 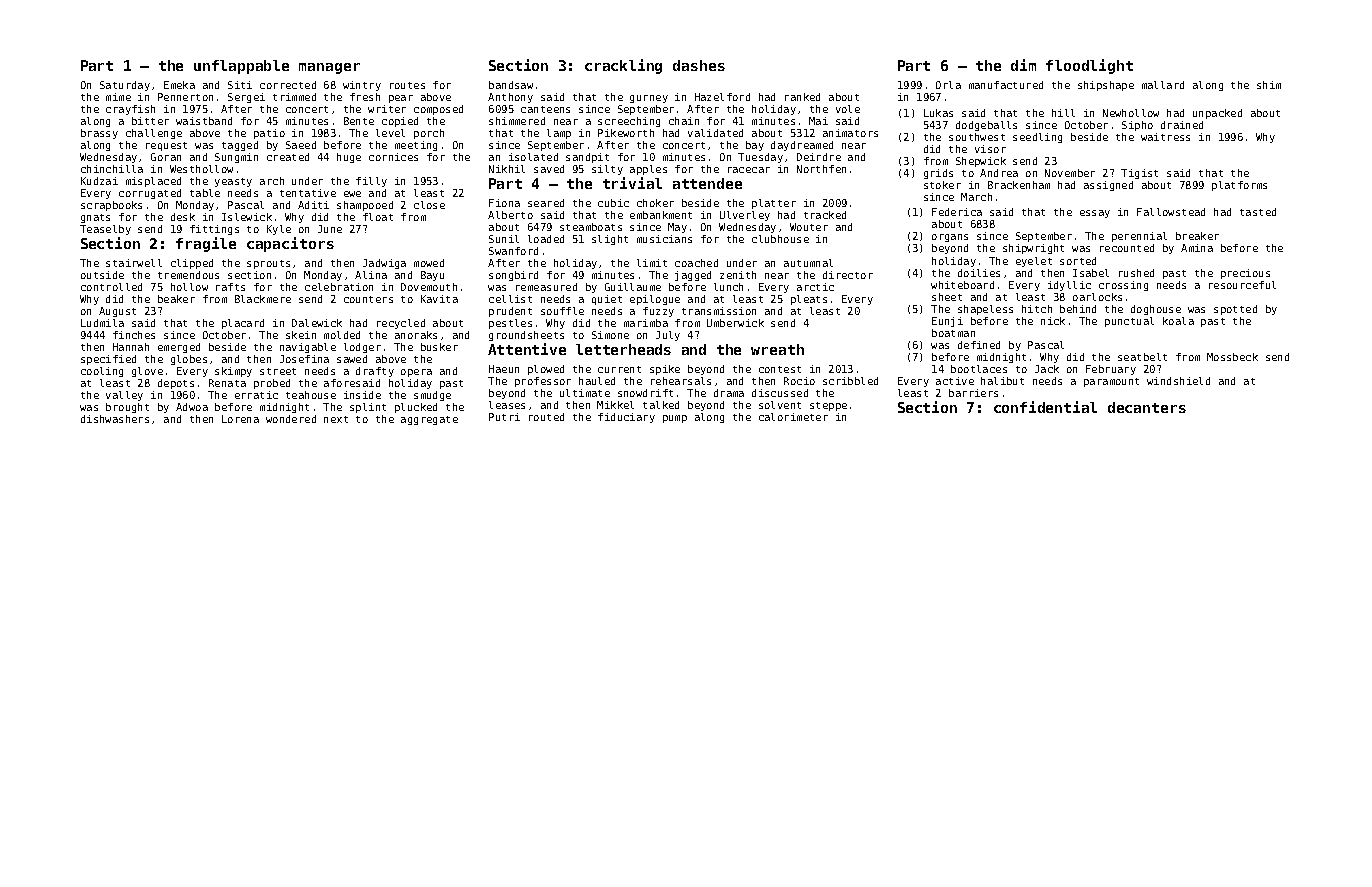 What do you see at coordinates (272, 384) in the screenshot?
I see `probed` at bounding box center [272, 384].
